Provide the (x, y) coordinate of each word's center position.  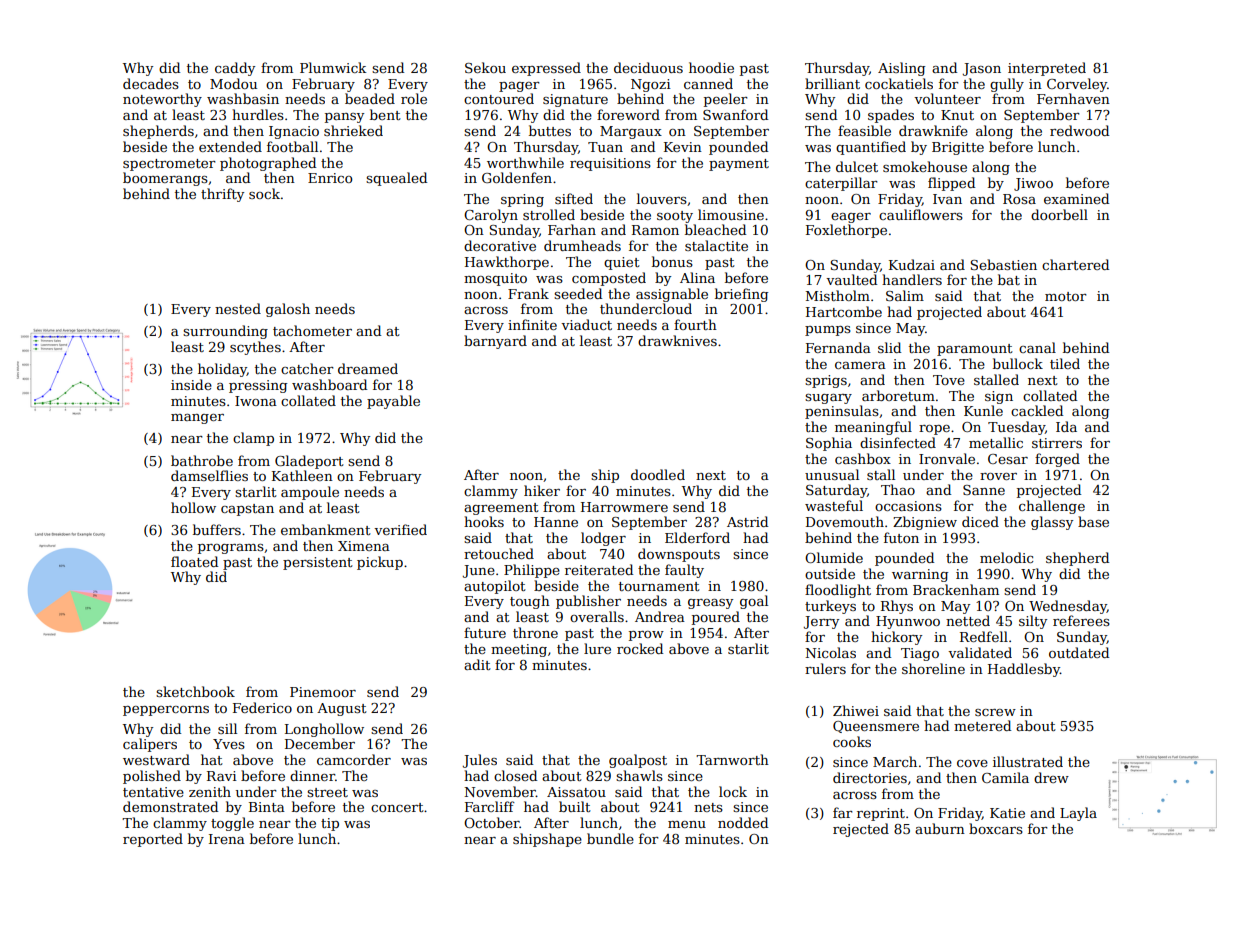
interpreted (1047, 69)
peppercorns (166, 711)
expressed (546, 69)
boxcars (996, 828)
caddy (235, 69)
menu (687, 824)
